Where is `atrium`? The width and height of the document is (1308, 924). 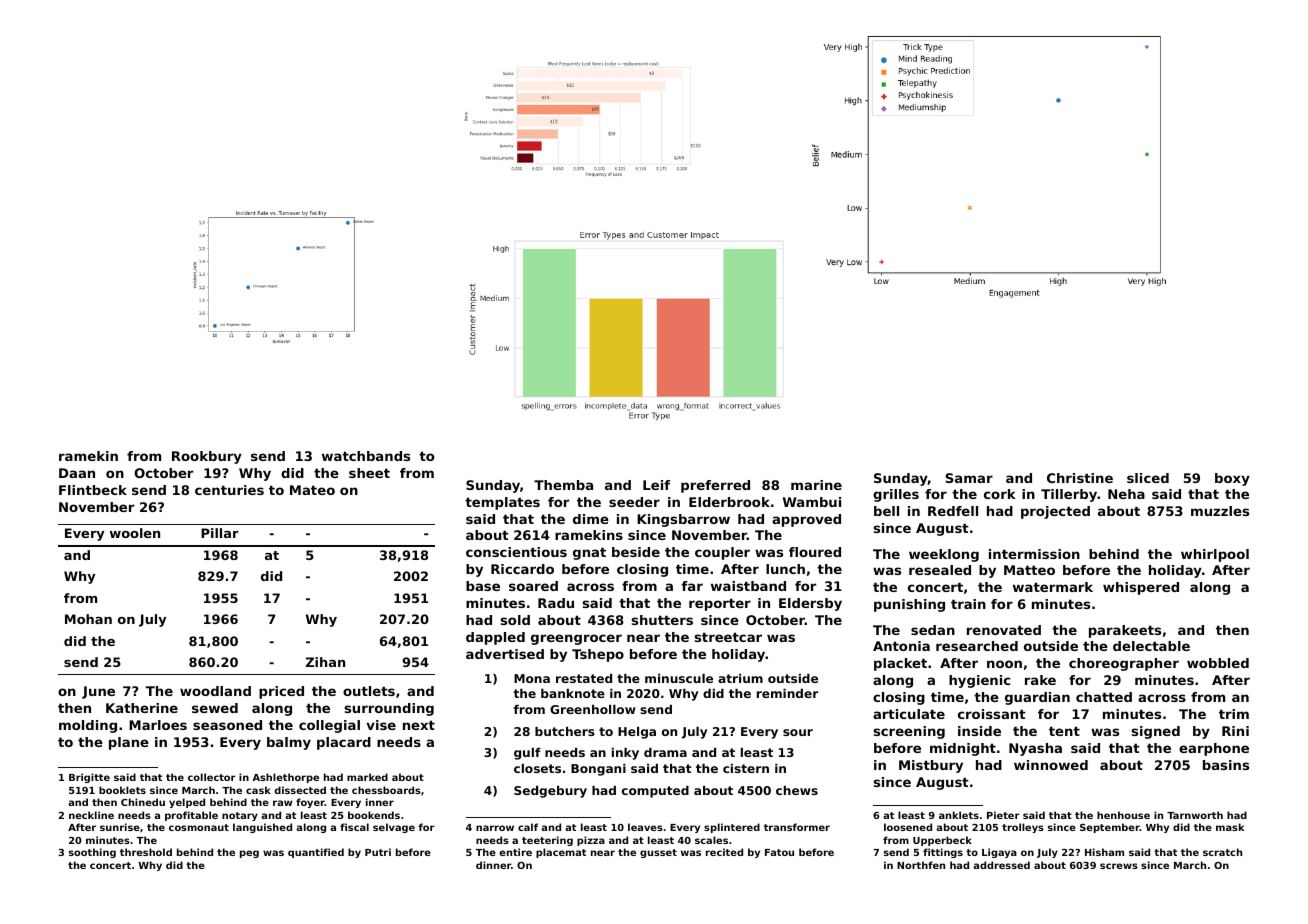 atrium is located at coordinates (740, 678).
